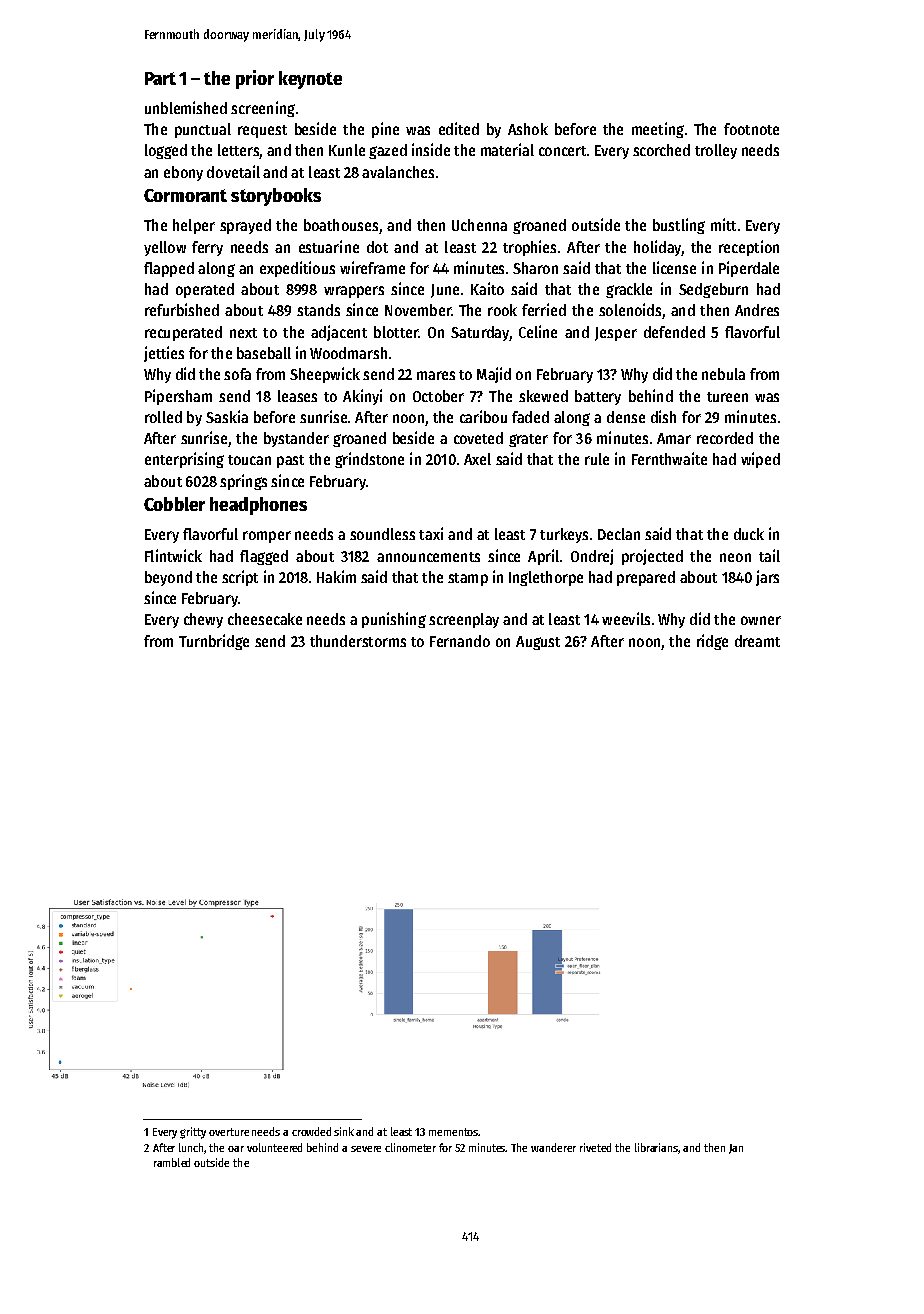 Image resolution: width=924 pixels, height=1314 pixels. I want to click on librarians, so click(657, 1148).
